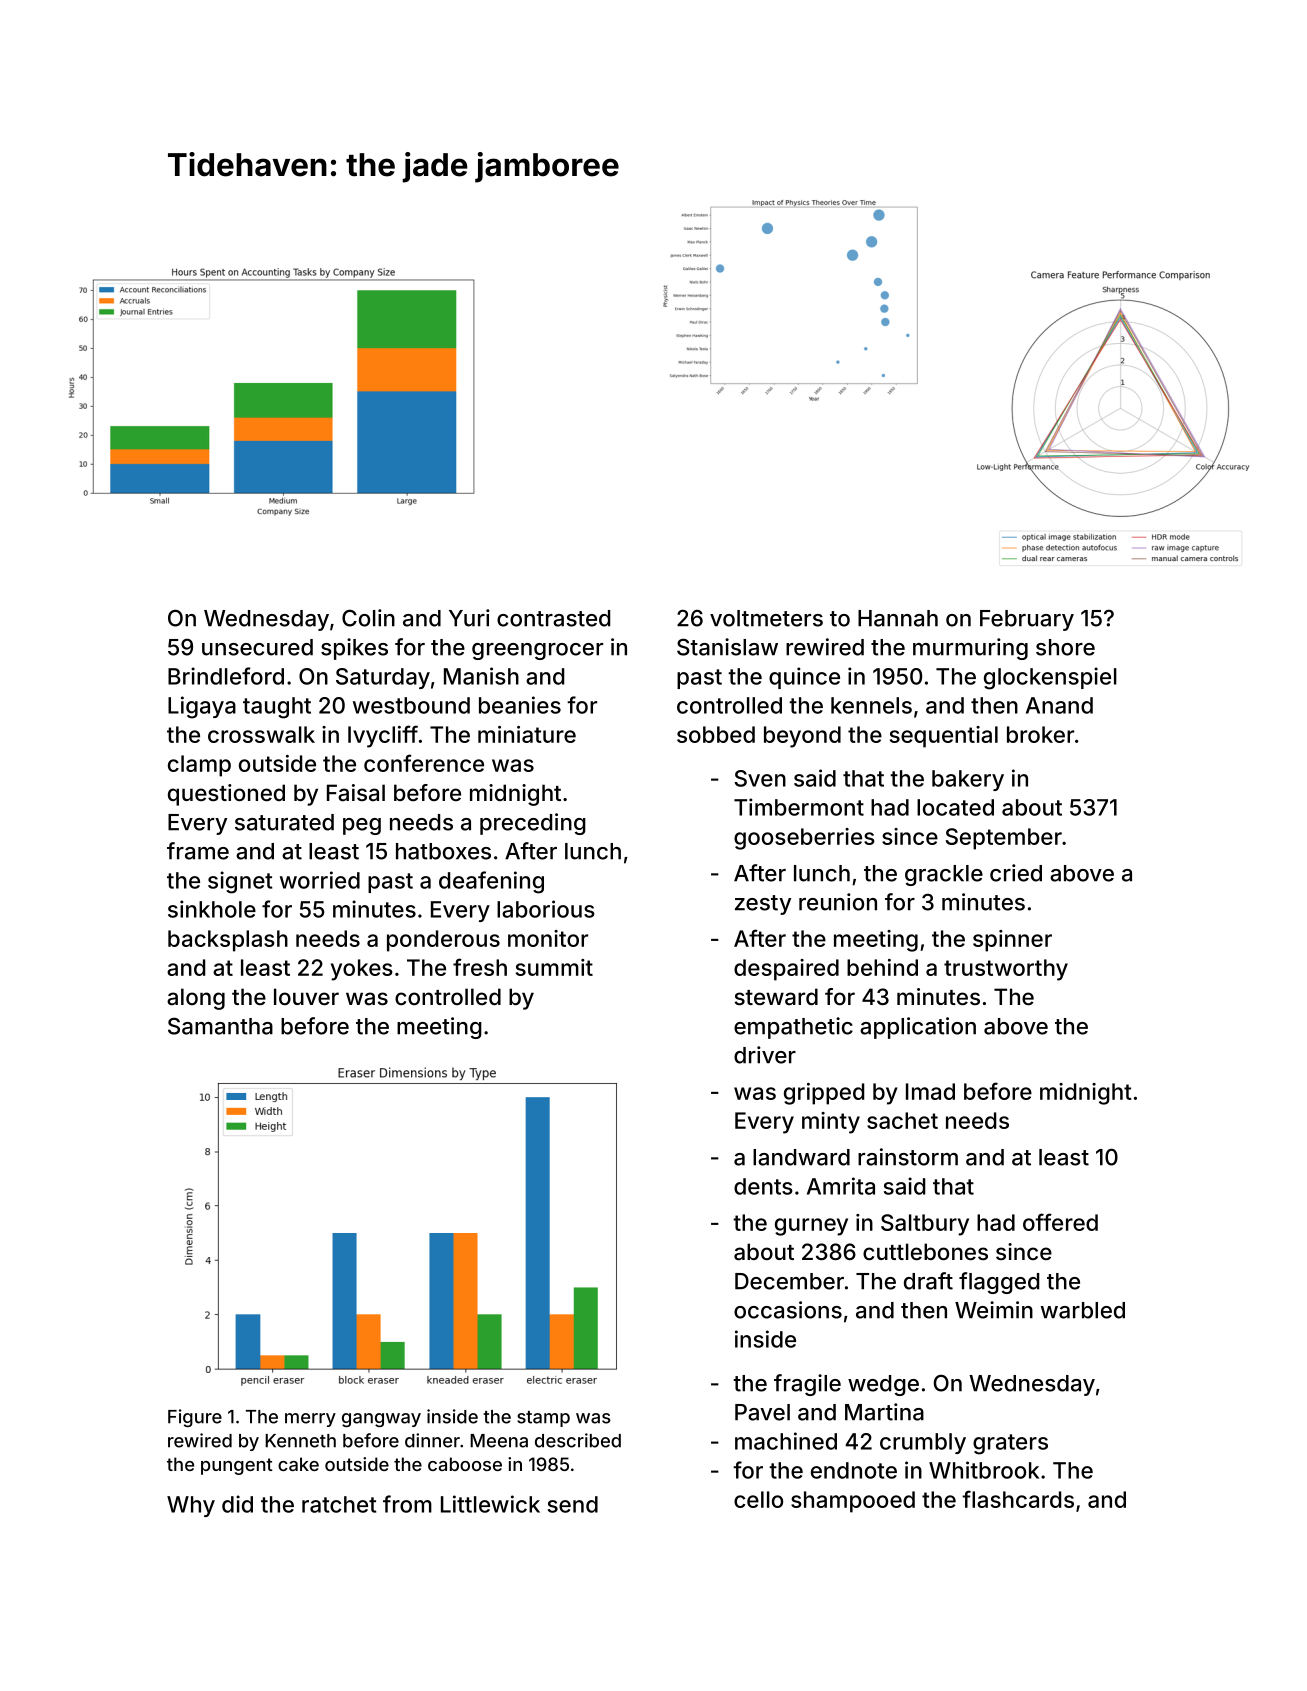 This image has height=1691, width=1307. Describe the element at coordinates (578, 1440) in the image. I see `described` at that location.
